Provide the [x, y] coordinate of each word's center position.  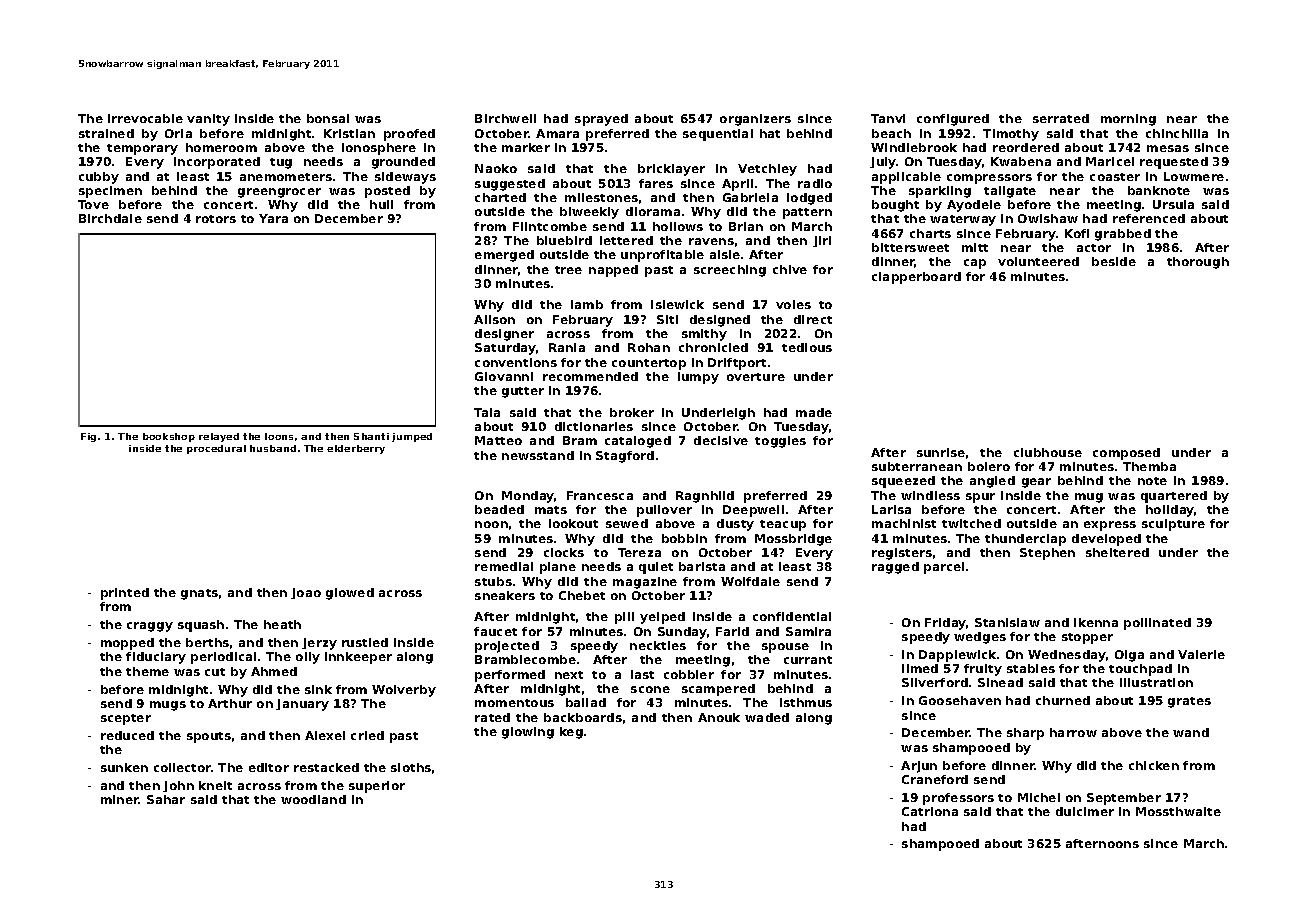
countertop [649, 364]
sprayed [601, 120]
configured [953, 120]
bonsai [328, 118]
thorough [1198, 263]
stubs [493, 581]
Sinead [1000, 682]
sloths [411, 767]
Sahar [166, 799]
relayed [219, 437]
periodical [223, 658]
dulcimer [1085, 811]
